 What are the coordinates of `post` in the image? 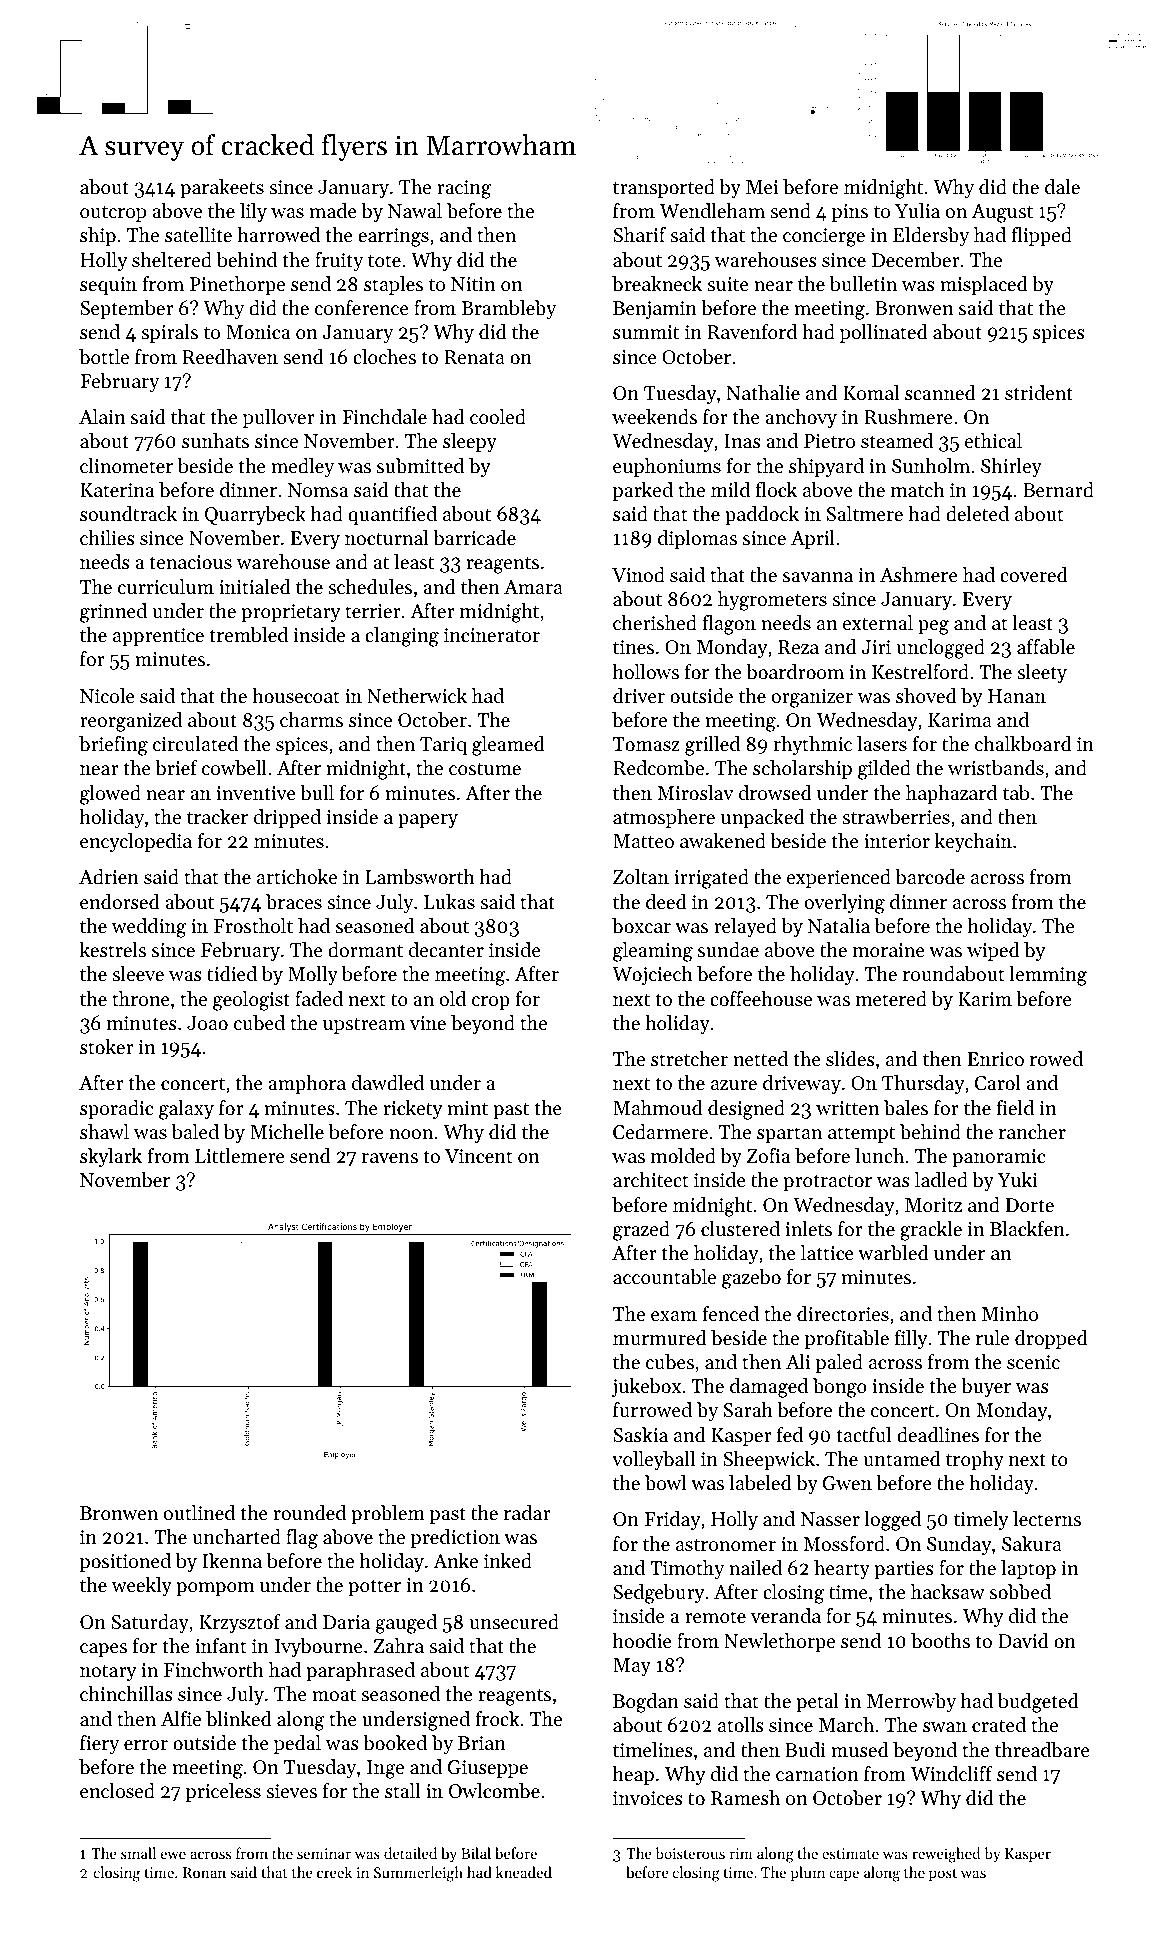 It's located at (943, 1874).
